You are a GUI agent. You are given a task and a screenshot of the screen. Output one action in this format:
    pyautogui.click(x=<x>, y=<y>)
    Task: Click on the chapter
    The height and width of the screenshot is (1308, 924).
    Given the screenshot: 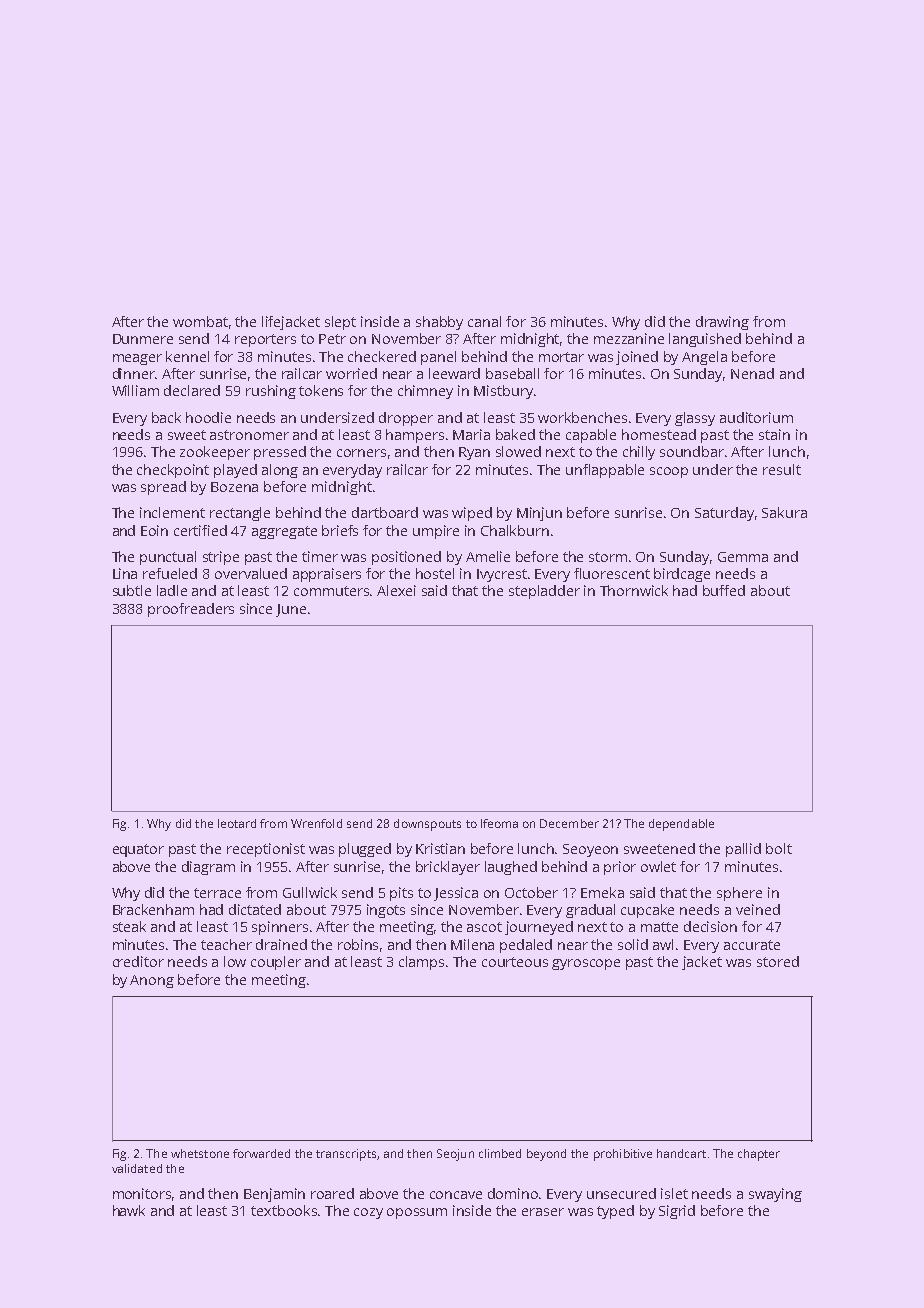 What is the action you would take?
    pyautogui.click(x=759, y=1155)
